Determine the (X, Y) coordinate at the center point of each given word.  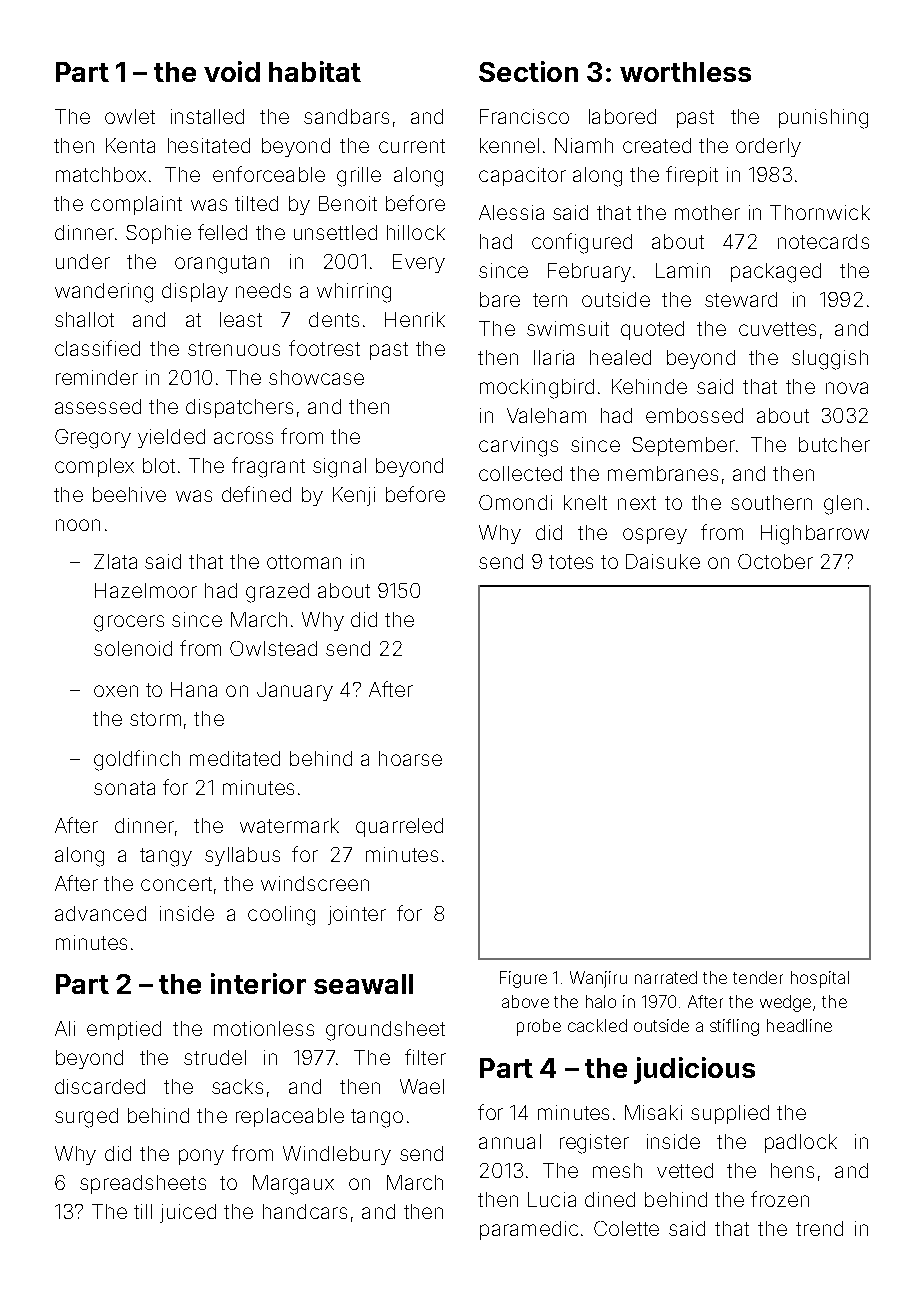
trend (819, 1228)
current (412, 146)
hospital (820, 979)
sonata (124, 788)
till (143, 1211)
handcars (305, 1211)
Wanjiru (598, 979)
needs (263, 290)
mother (707, 212)
